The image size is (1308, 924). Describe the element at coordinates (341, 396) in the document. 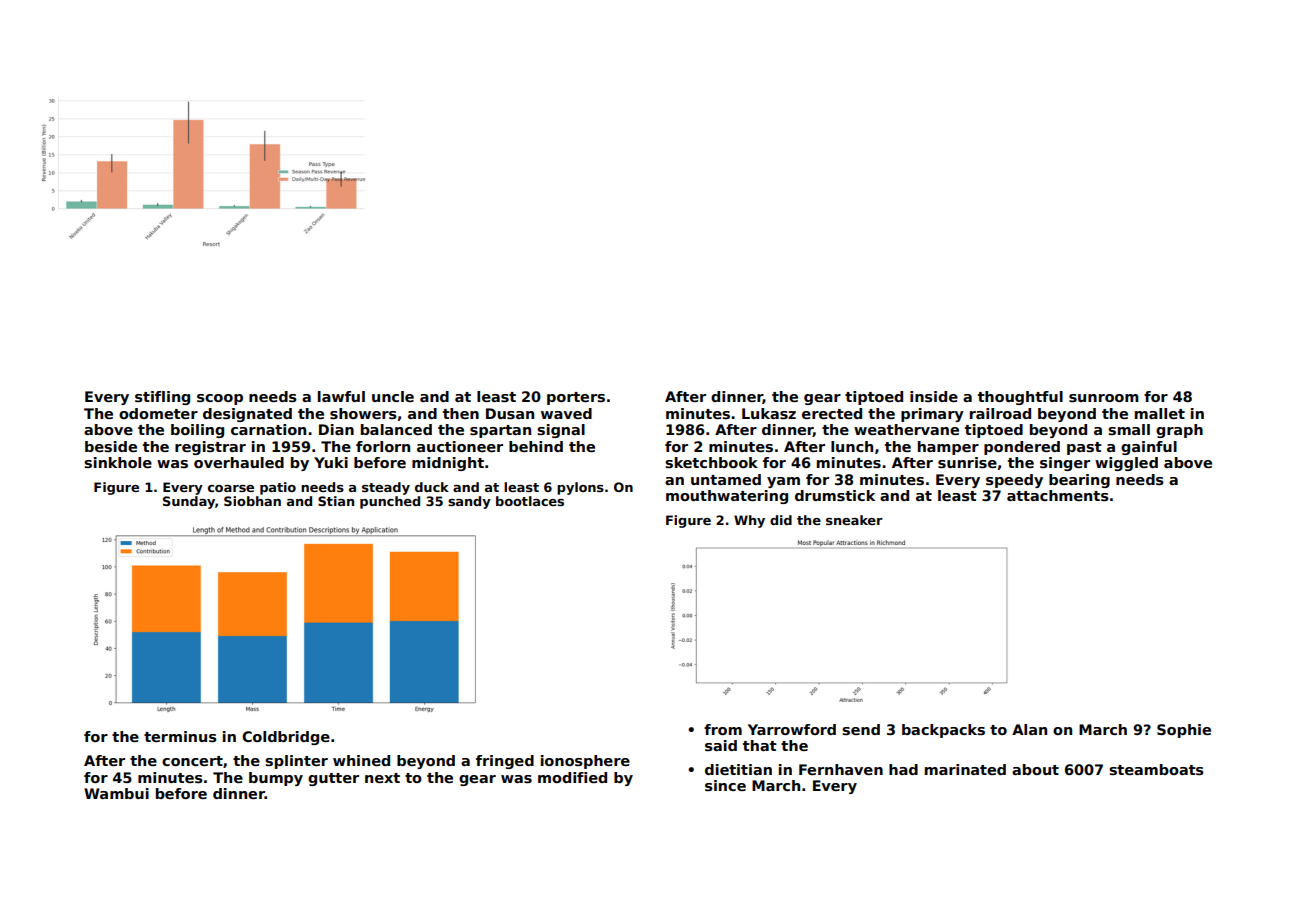

I see `lawful` at that location.
